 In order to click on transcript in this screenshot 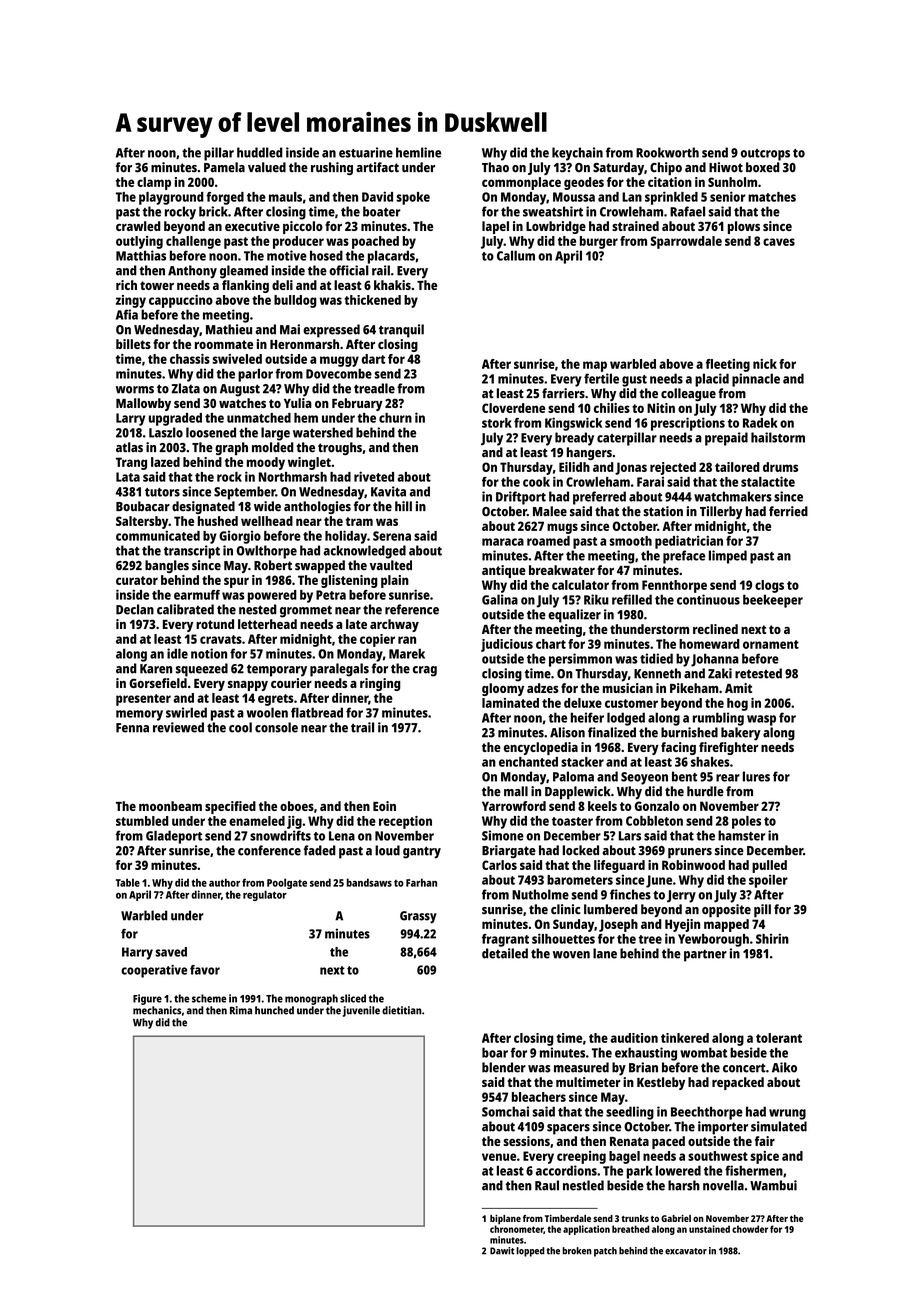, I will do `click(192, 552)`.
